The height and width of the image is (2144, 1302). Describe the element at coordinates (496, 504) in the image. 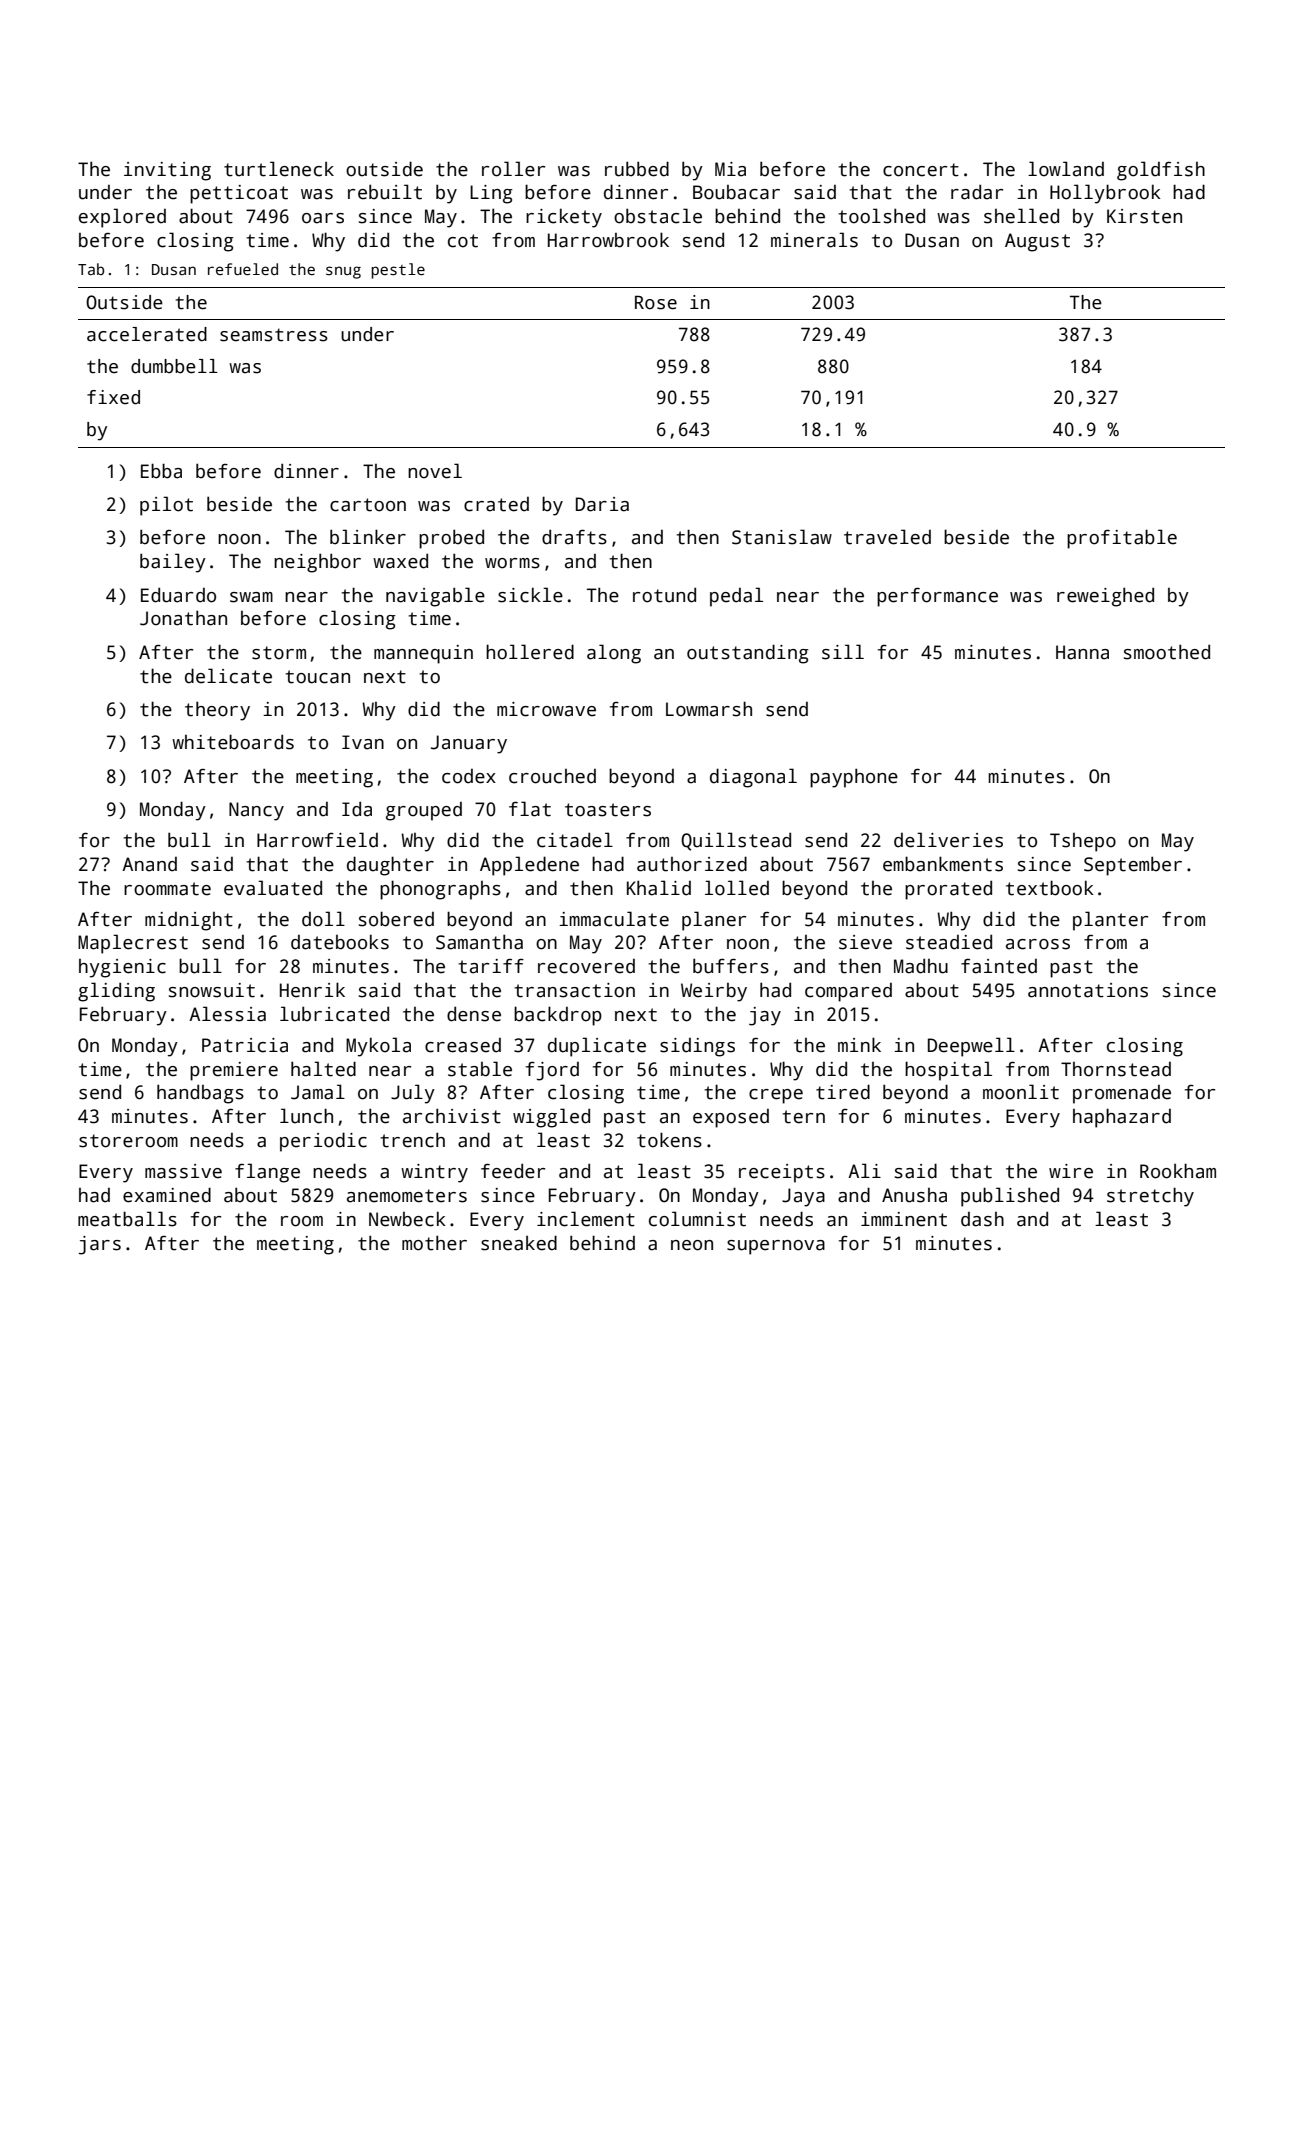

I see `crated` at that location.
